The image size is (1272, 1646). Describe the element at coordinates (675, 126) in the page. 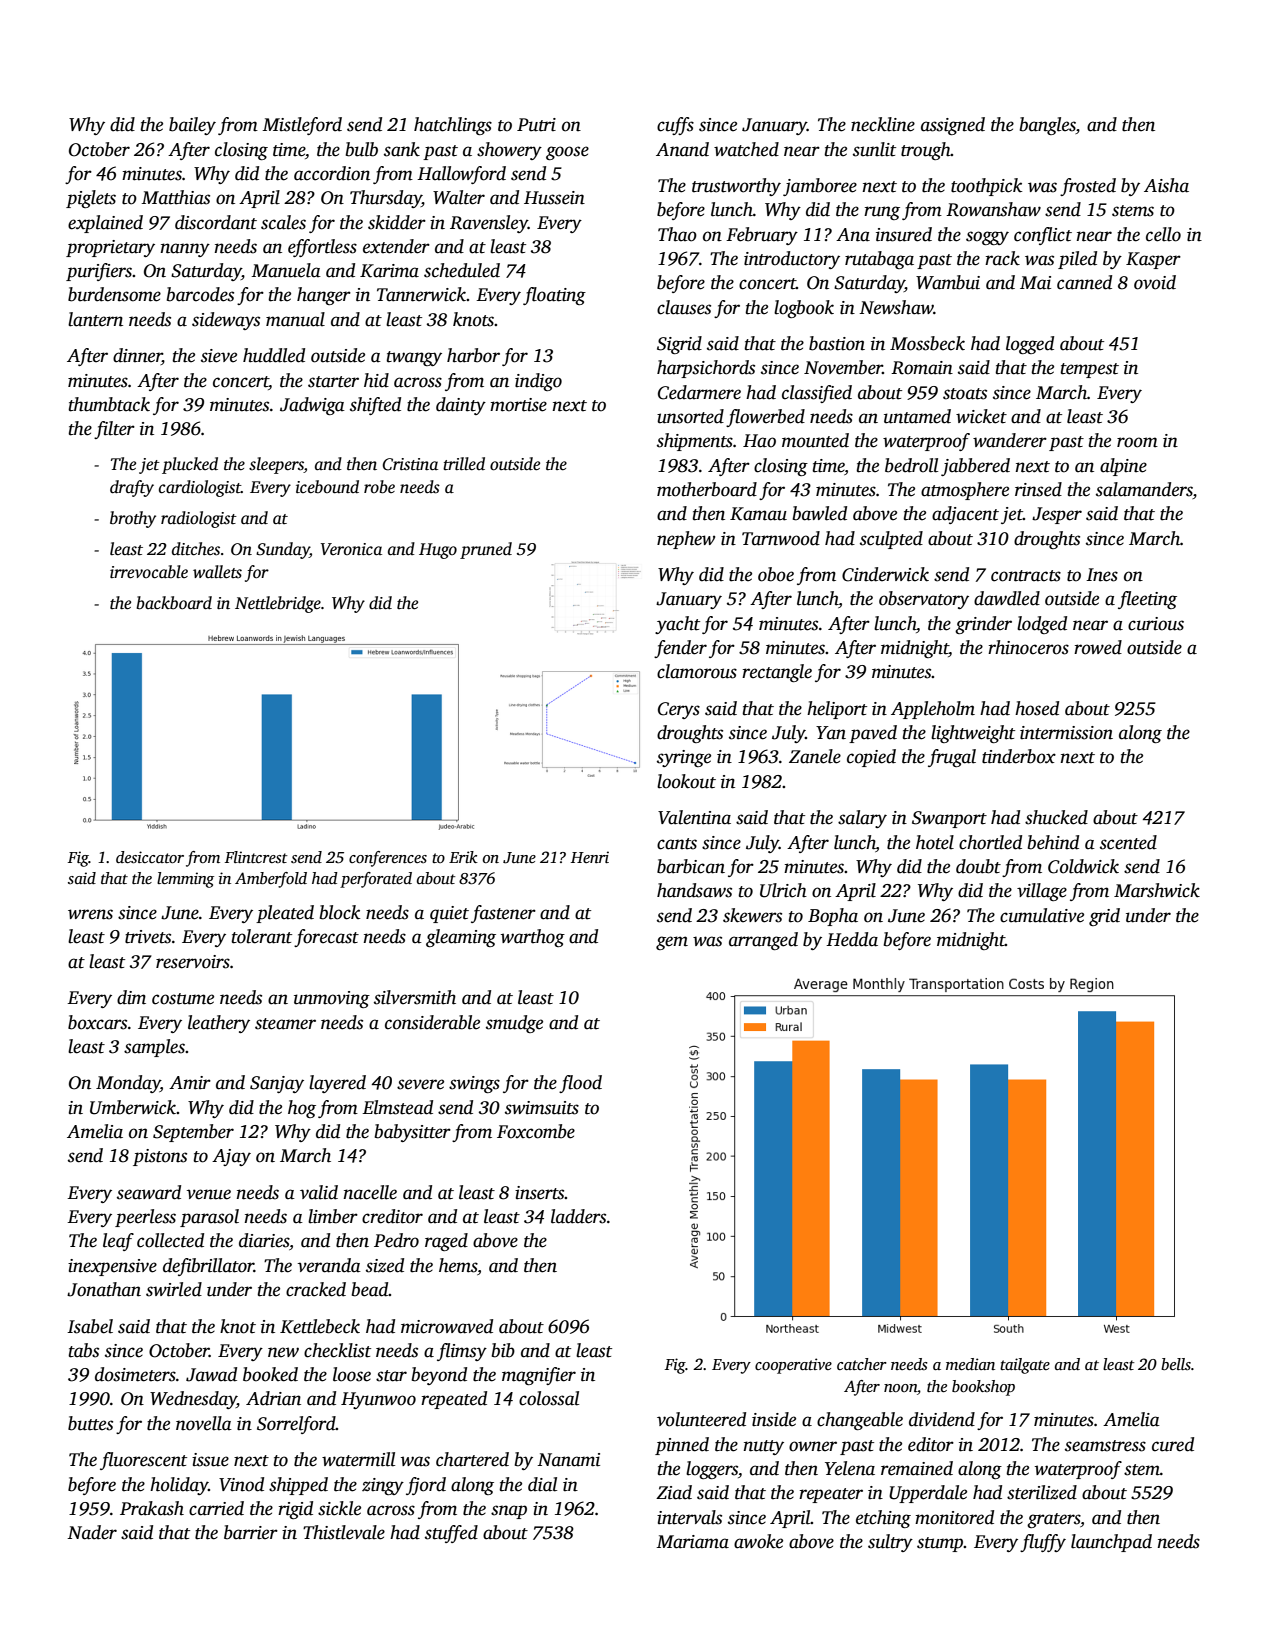

I see `cuffs` at that location.
